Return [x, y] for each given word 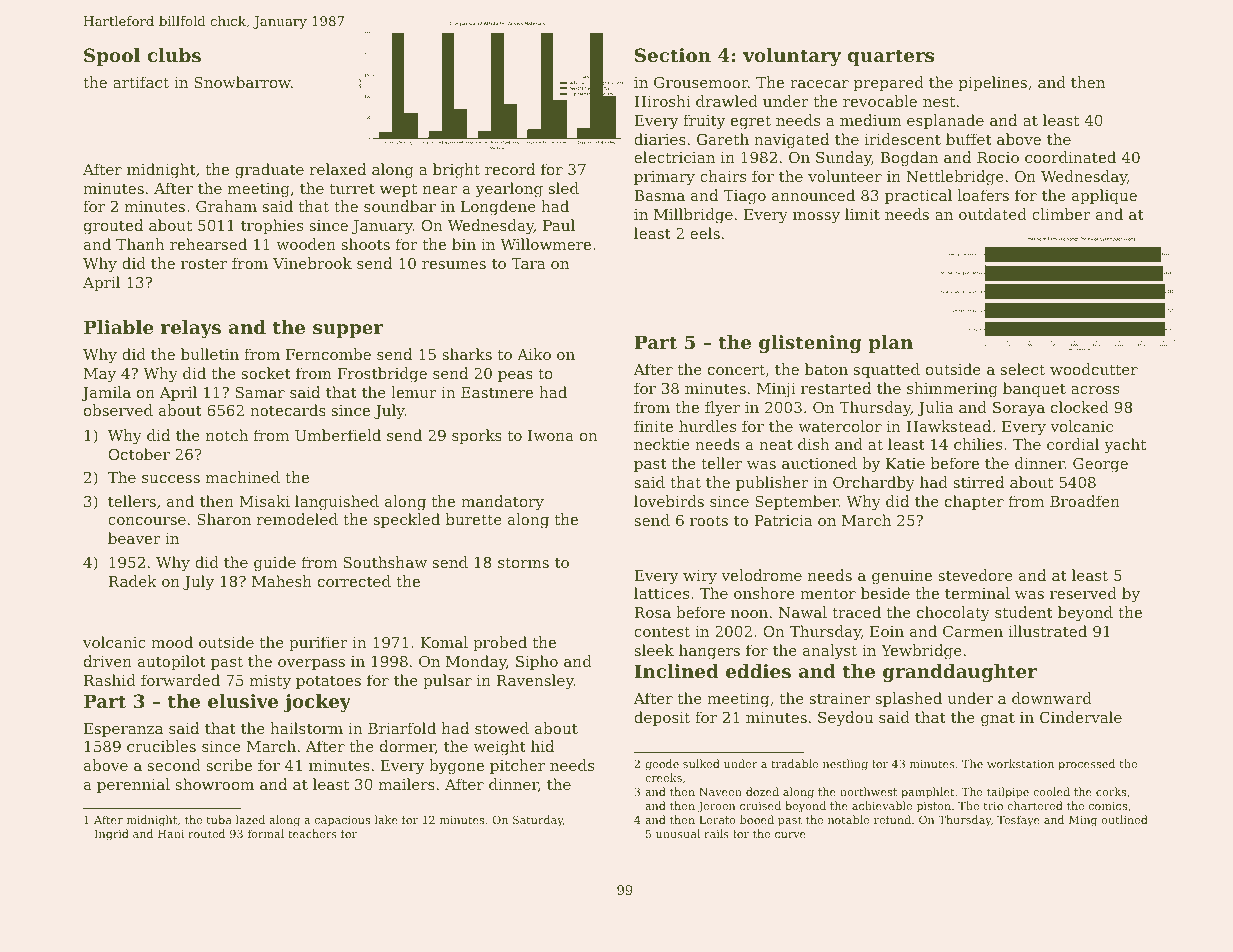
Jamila [106, 393]
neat [776, 445]
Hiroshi [662, 101]
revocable [880, 101]
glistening [810, 344]
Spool [112, 57]
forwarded [180, 680]
